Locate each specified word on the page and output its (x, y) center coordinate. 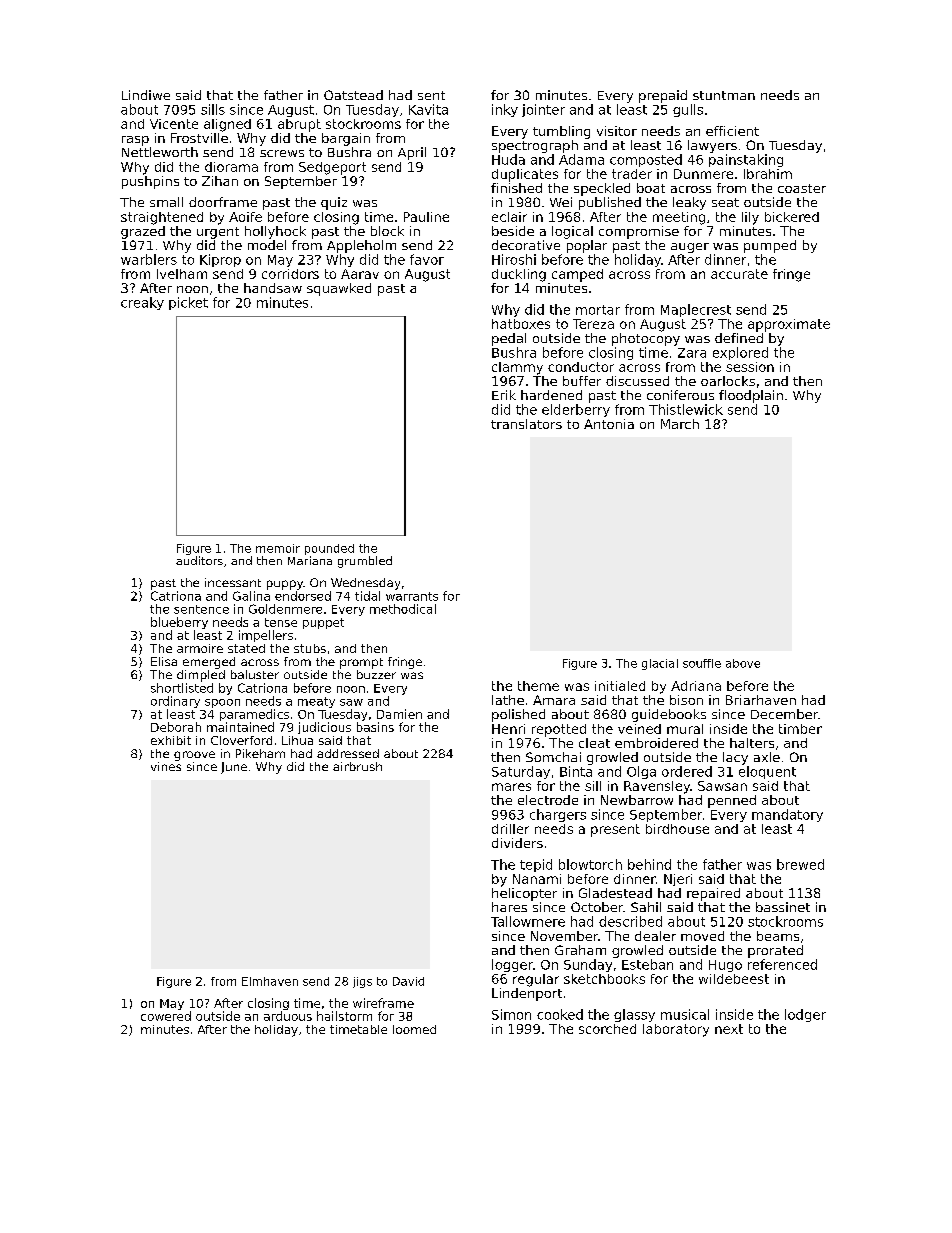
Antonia (609, 424)
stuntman (724, 95)
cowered (166, 1016)
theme (538, 686)
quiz (334, 203)
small (166, 202)
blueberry (179, 623)
